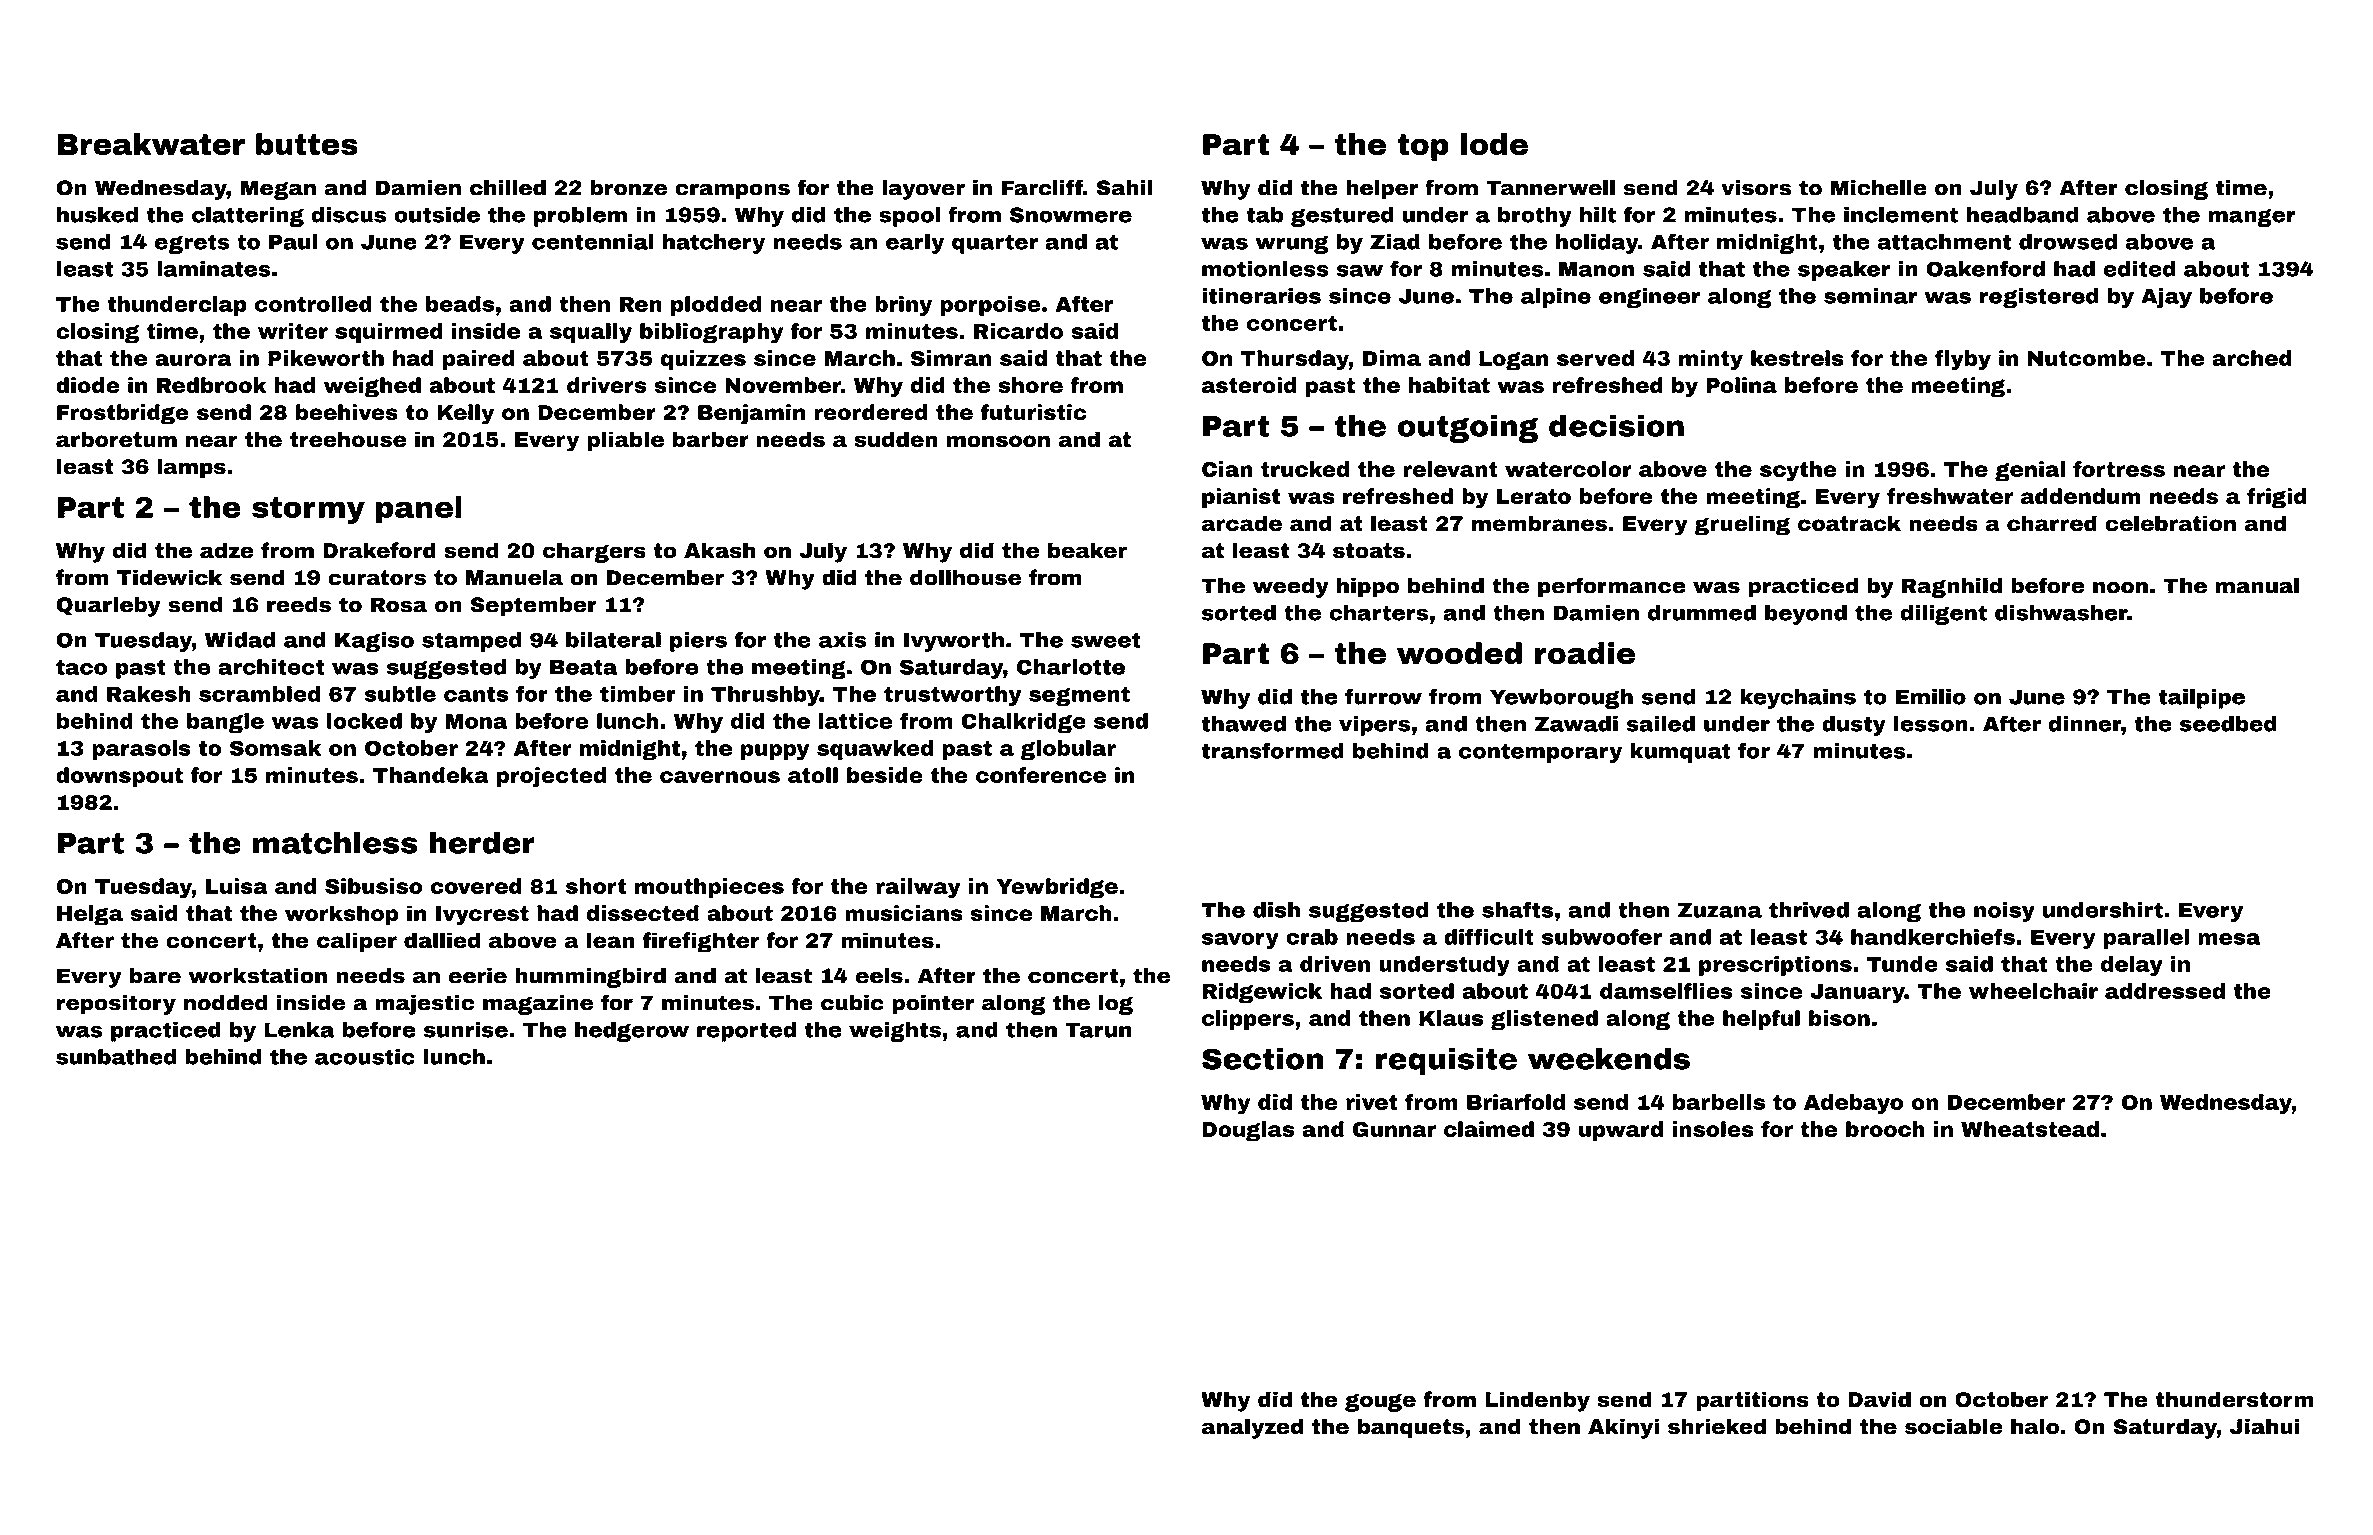 The image size is (2373, 1535). I want to click on holiday, so click(1597, 244).
